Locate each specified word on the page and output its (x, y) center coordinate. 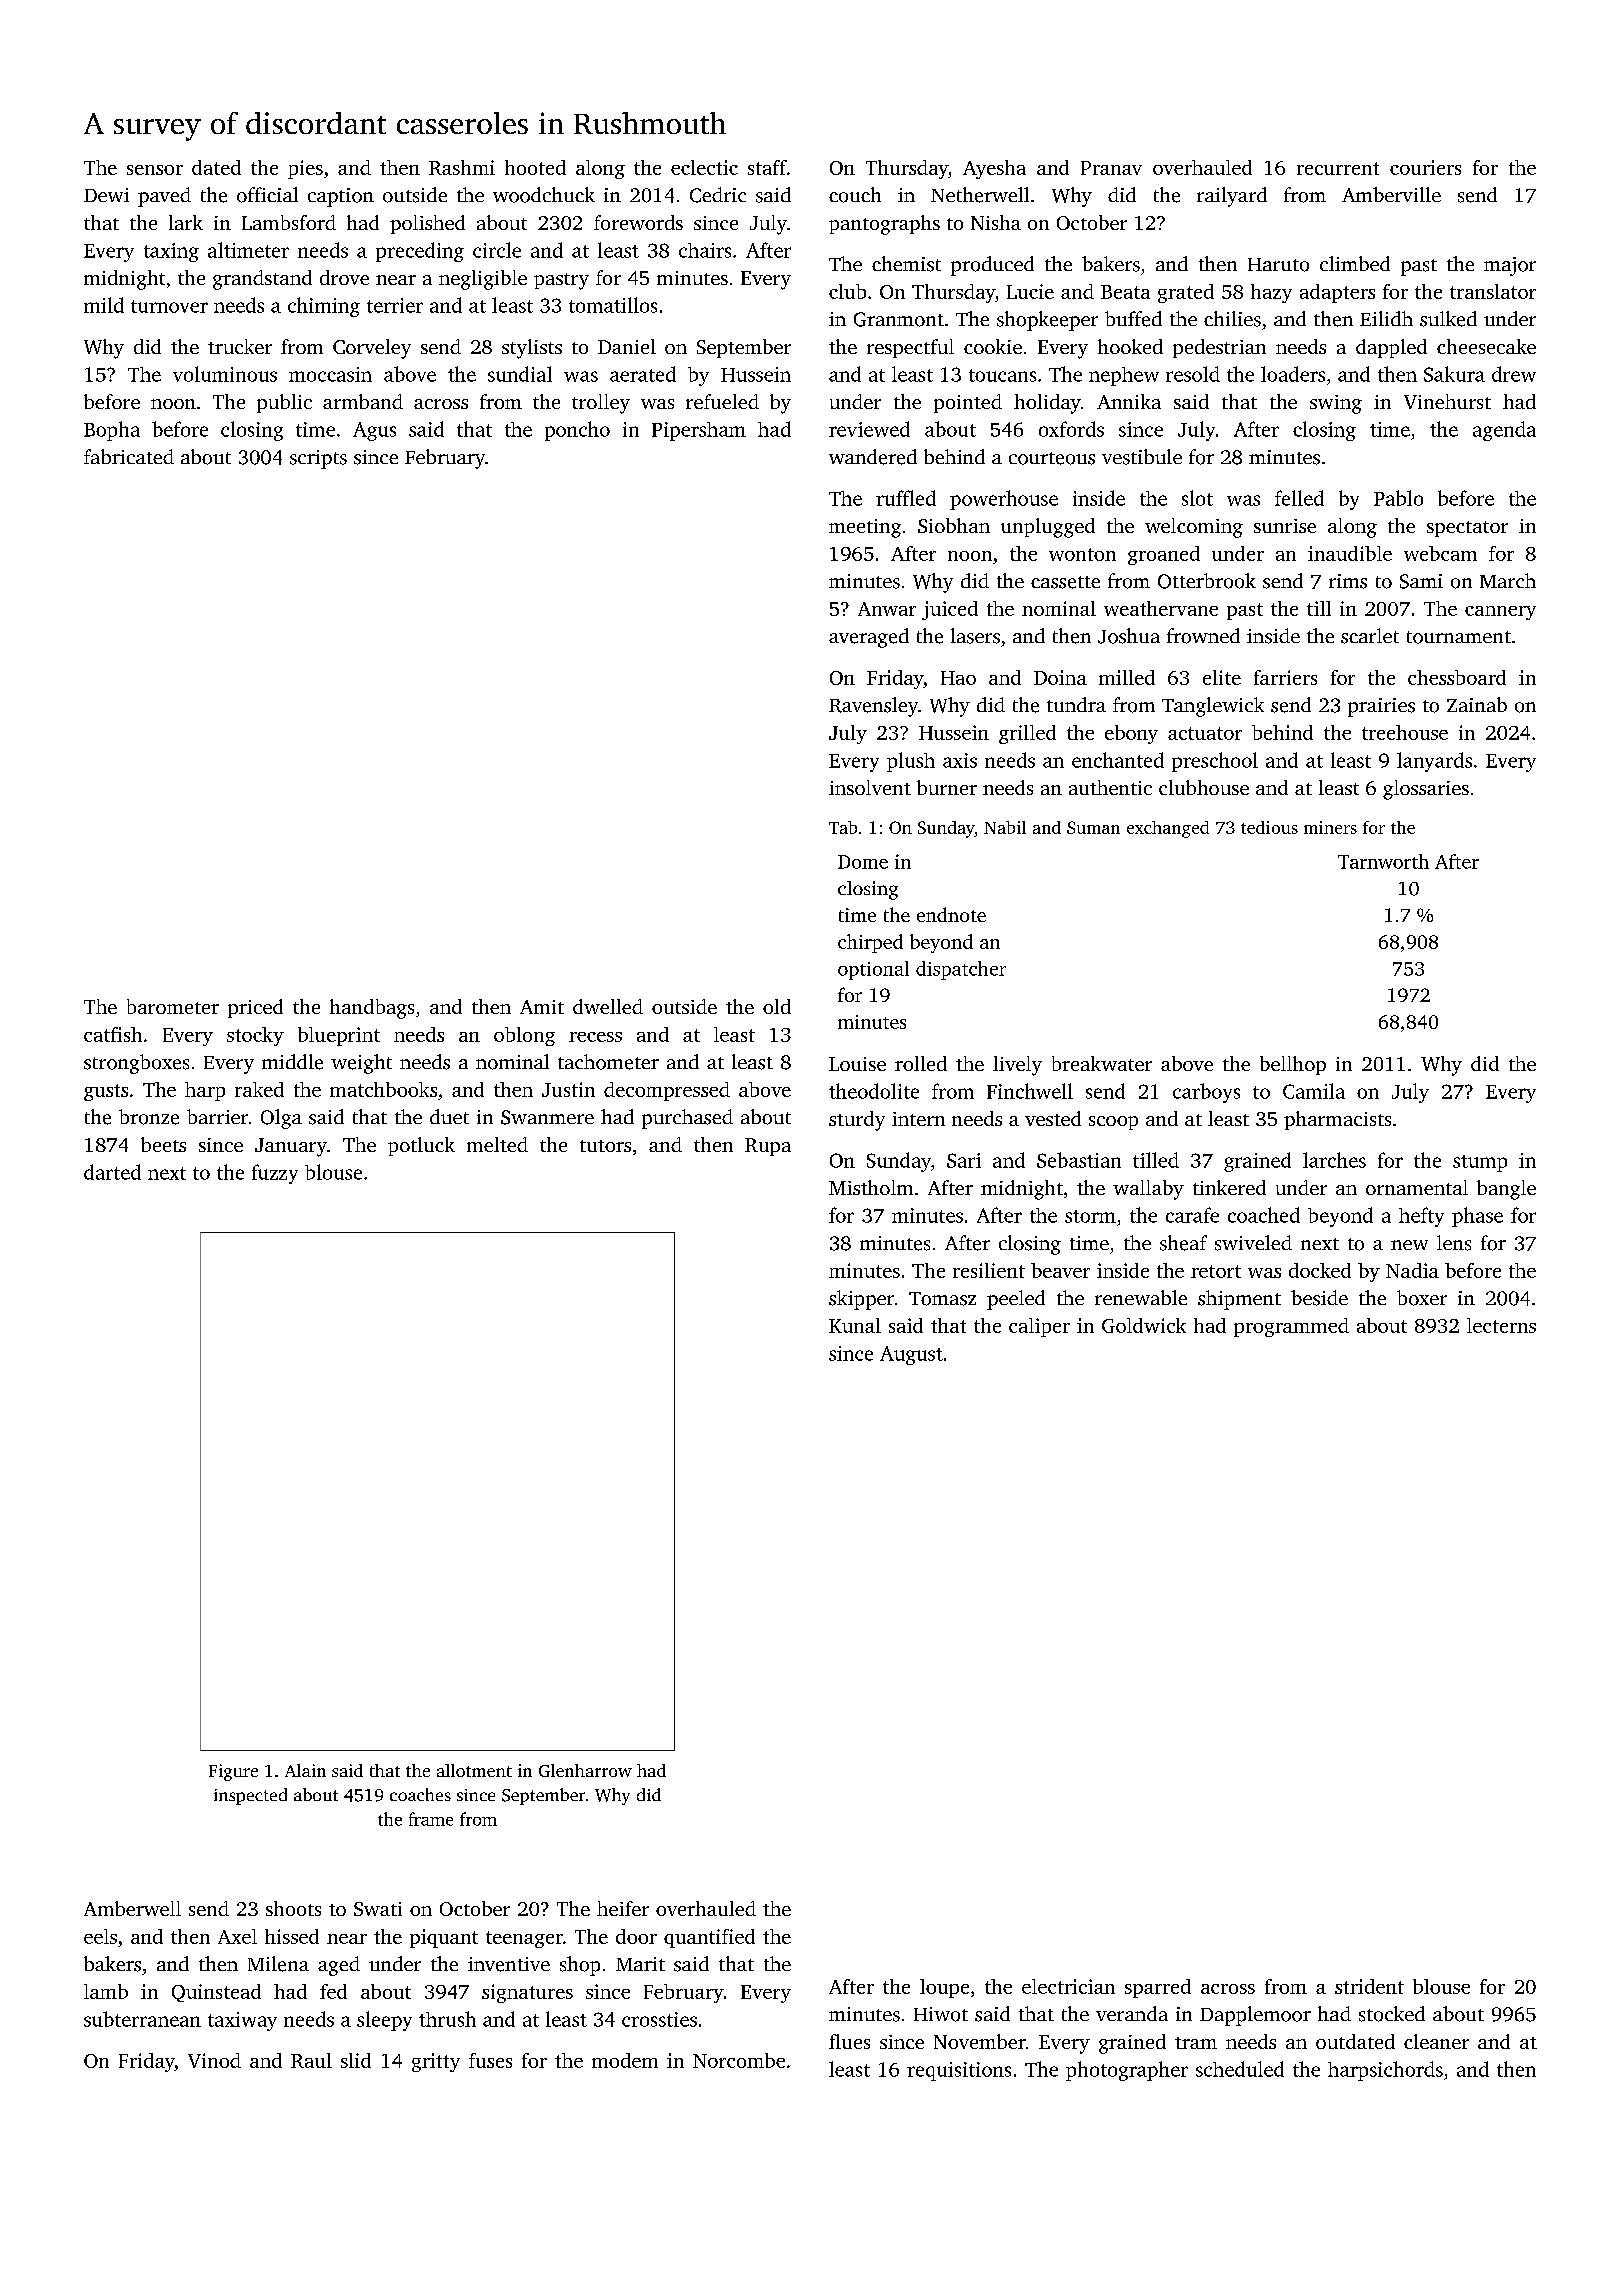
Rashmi (462, 167)
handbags (372, 1009)
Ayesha (994, 169)
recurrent (1338, 168)
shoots (293, 1908)
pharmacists (1337, 1120)
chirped (870, 943)
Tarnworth (1383, 861)
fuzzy (275, 1174)
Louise (857, 1064)
